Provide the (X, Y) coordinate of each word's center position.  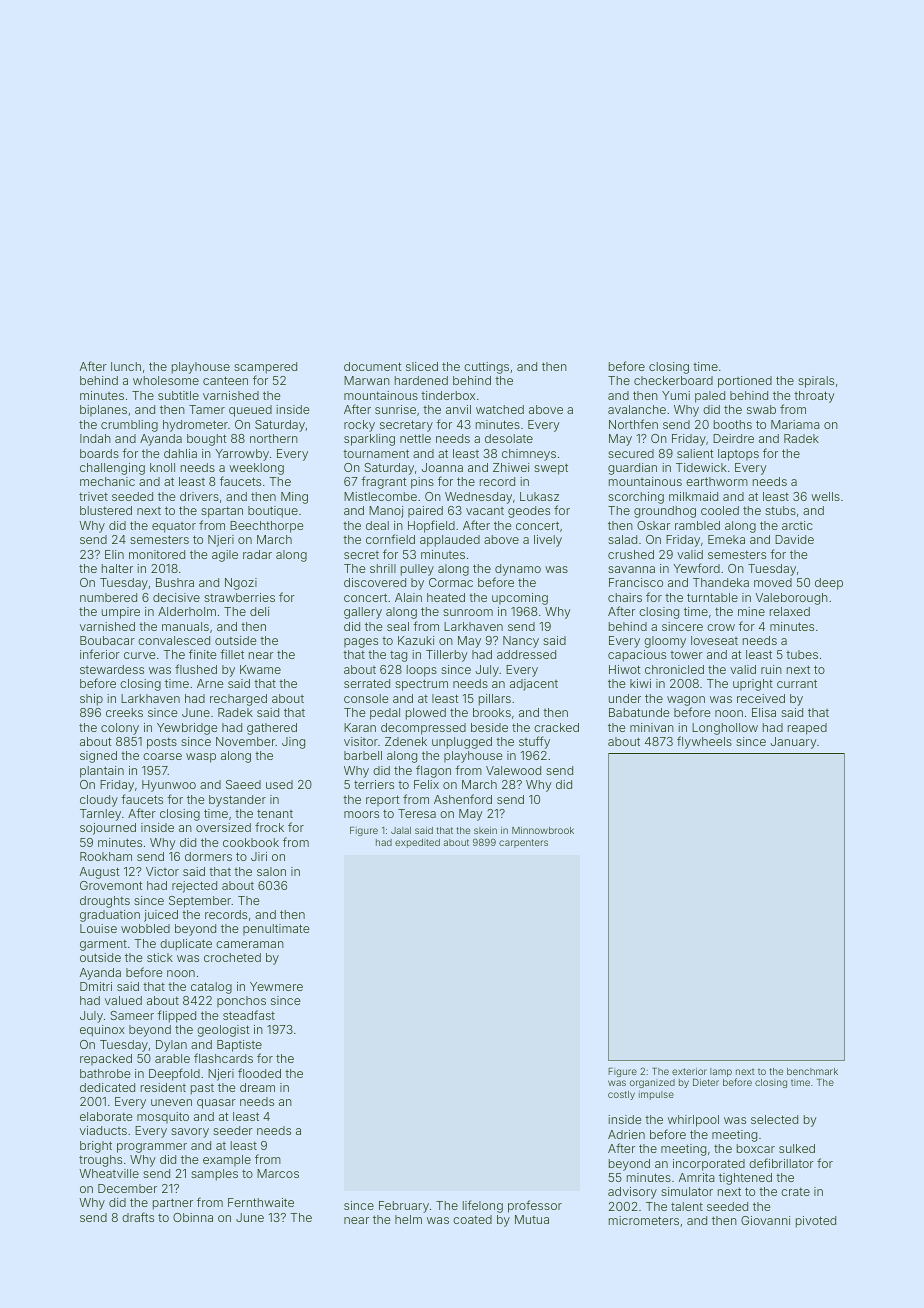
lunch (126, 366)
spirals (816, 382)
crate (795, 1191)
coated (472, 1219)
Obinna (193, 1217)
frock (269, 827)
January (793, 743)
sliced (422, 366)
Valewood (513, 770)
